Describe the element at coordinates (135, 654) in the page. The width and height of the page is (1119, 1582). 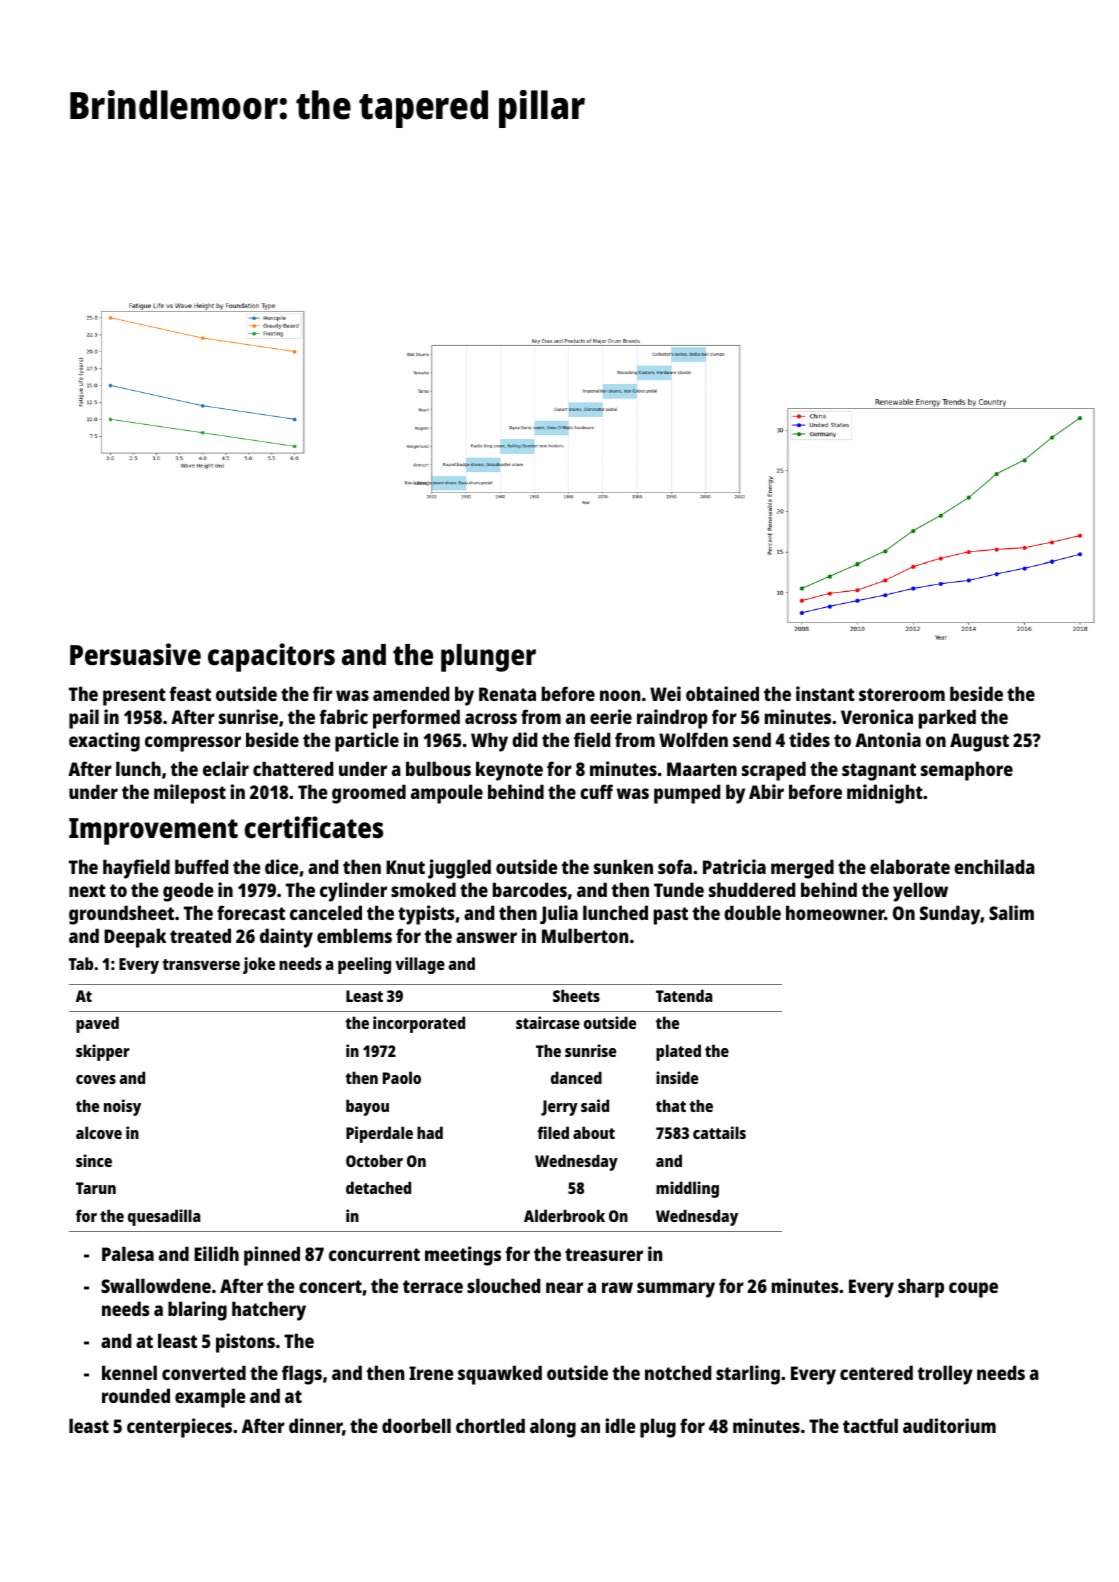
I see `Persuasive` at that location.
